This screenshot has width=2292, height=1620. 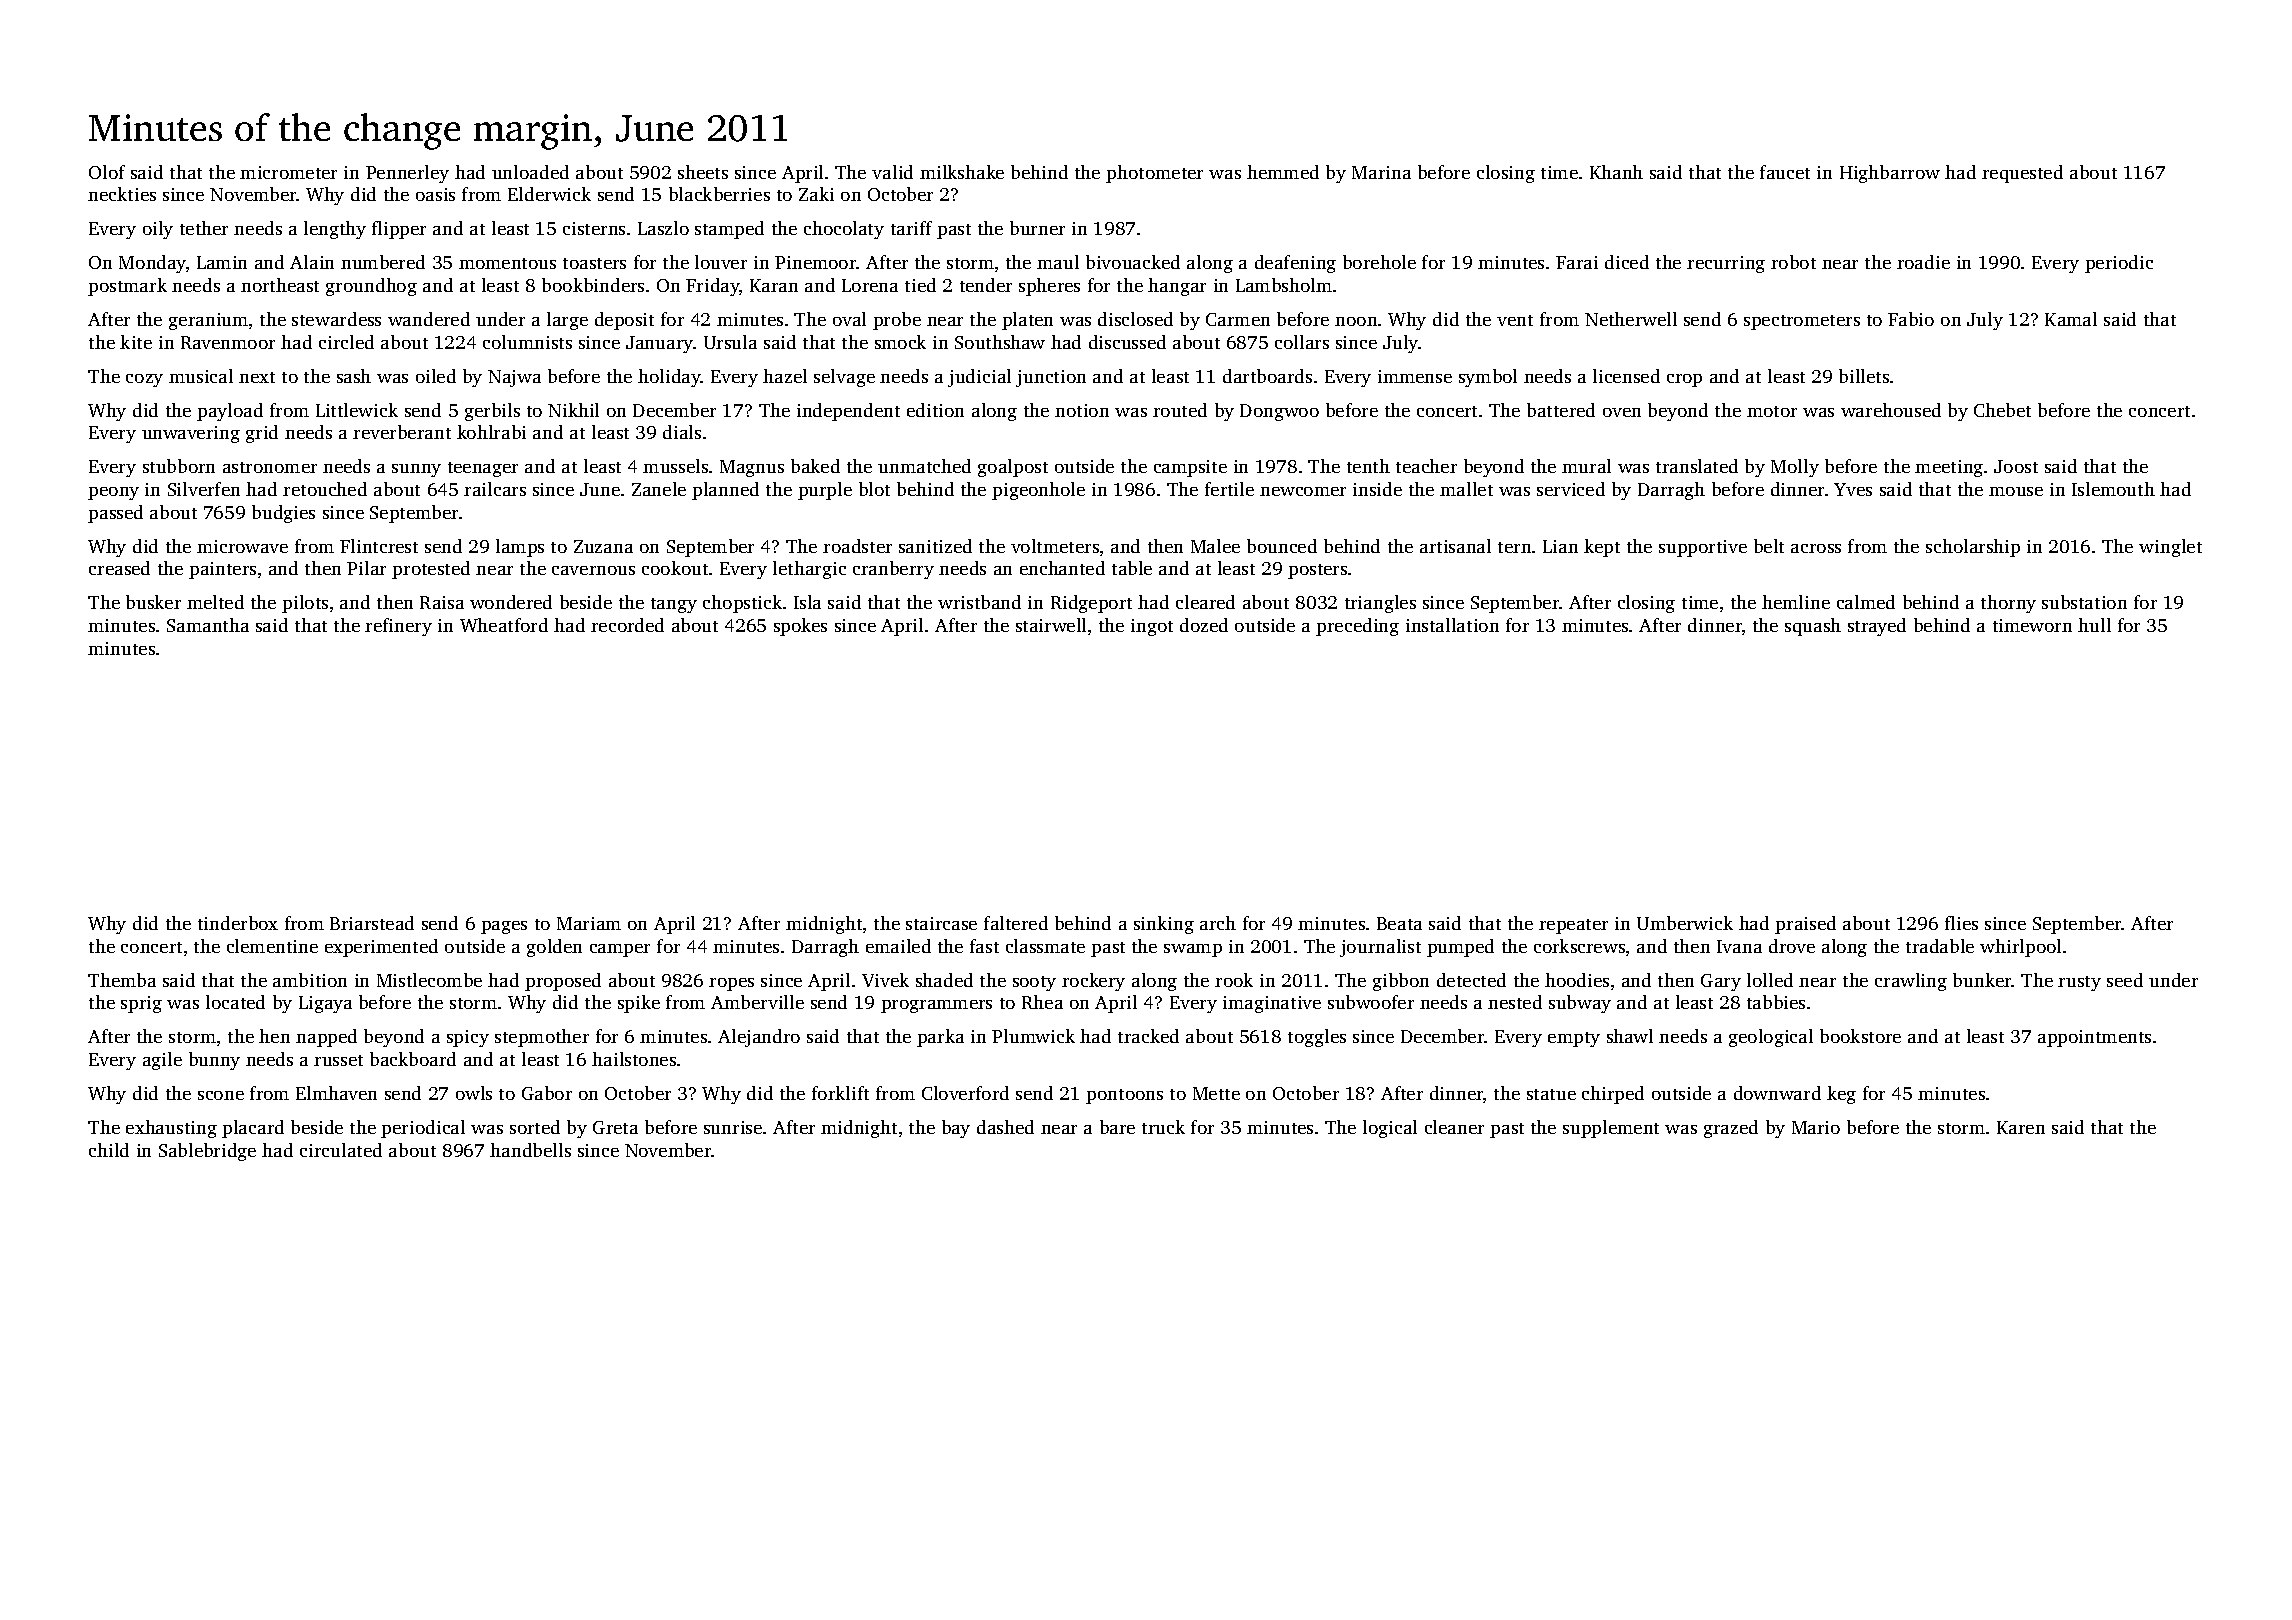 I want to click on micrometer, so click(x=288, y=172).
